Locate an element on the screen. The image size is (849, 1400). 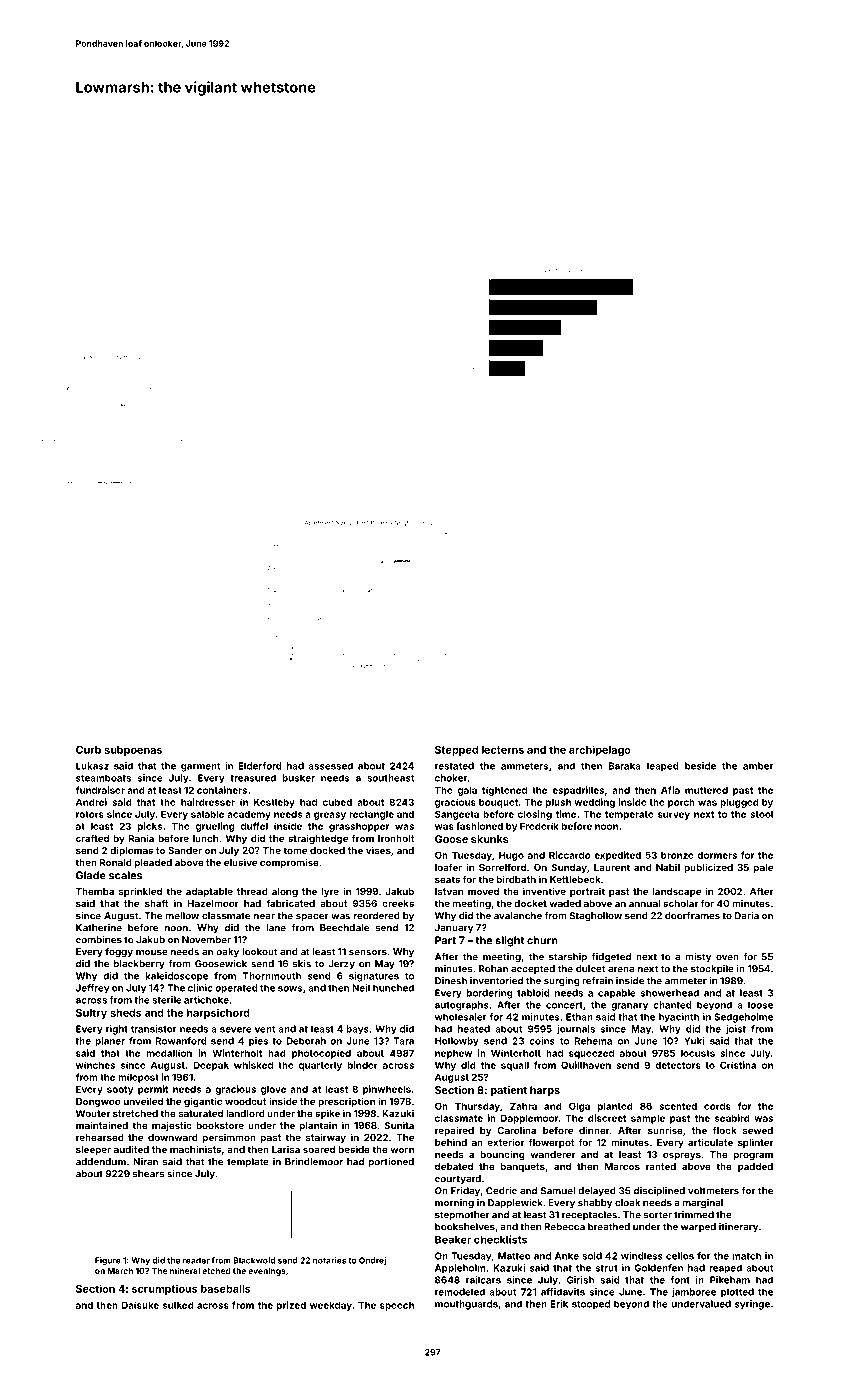
Dongwoo is located at coordinates (98, 1102).
